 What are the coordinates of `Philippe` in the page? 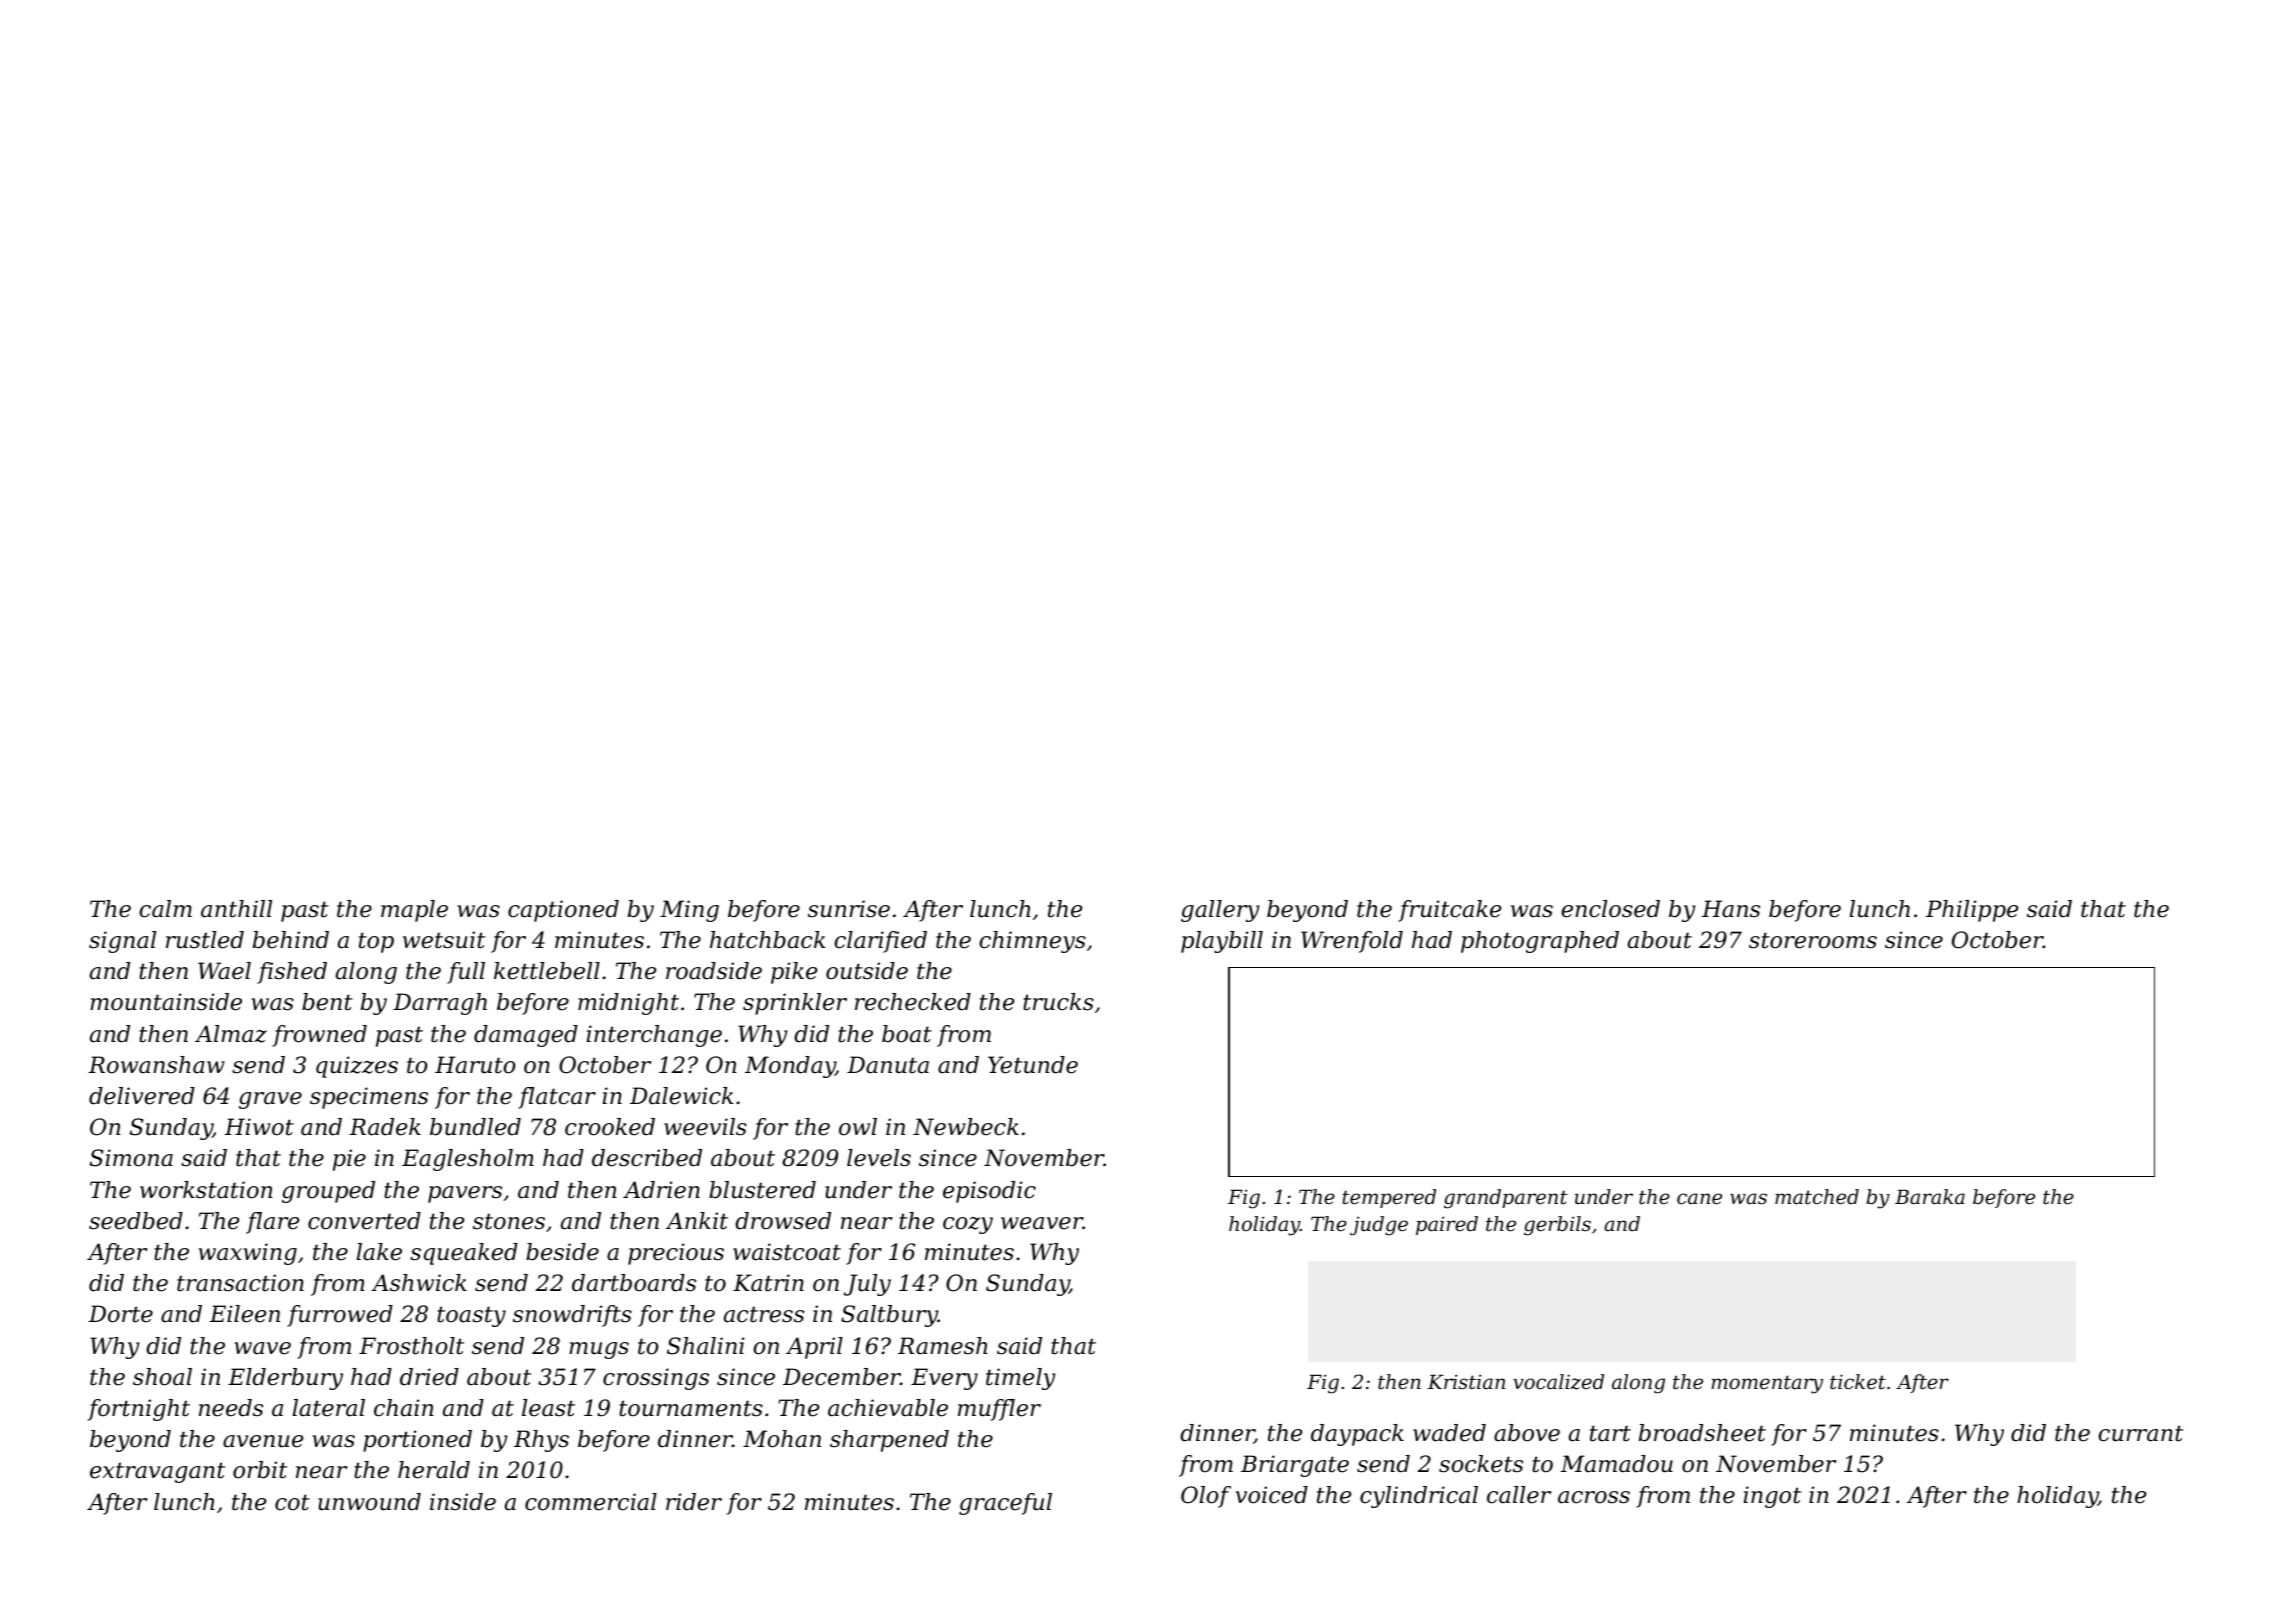 It's located at (1972, 911).
